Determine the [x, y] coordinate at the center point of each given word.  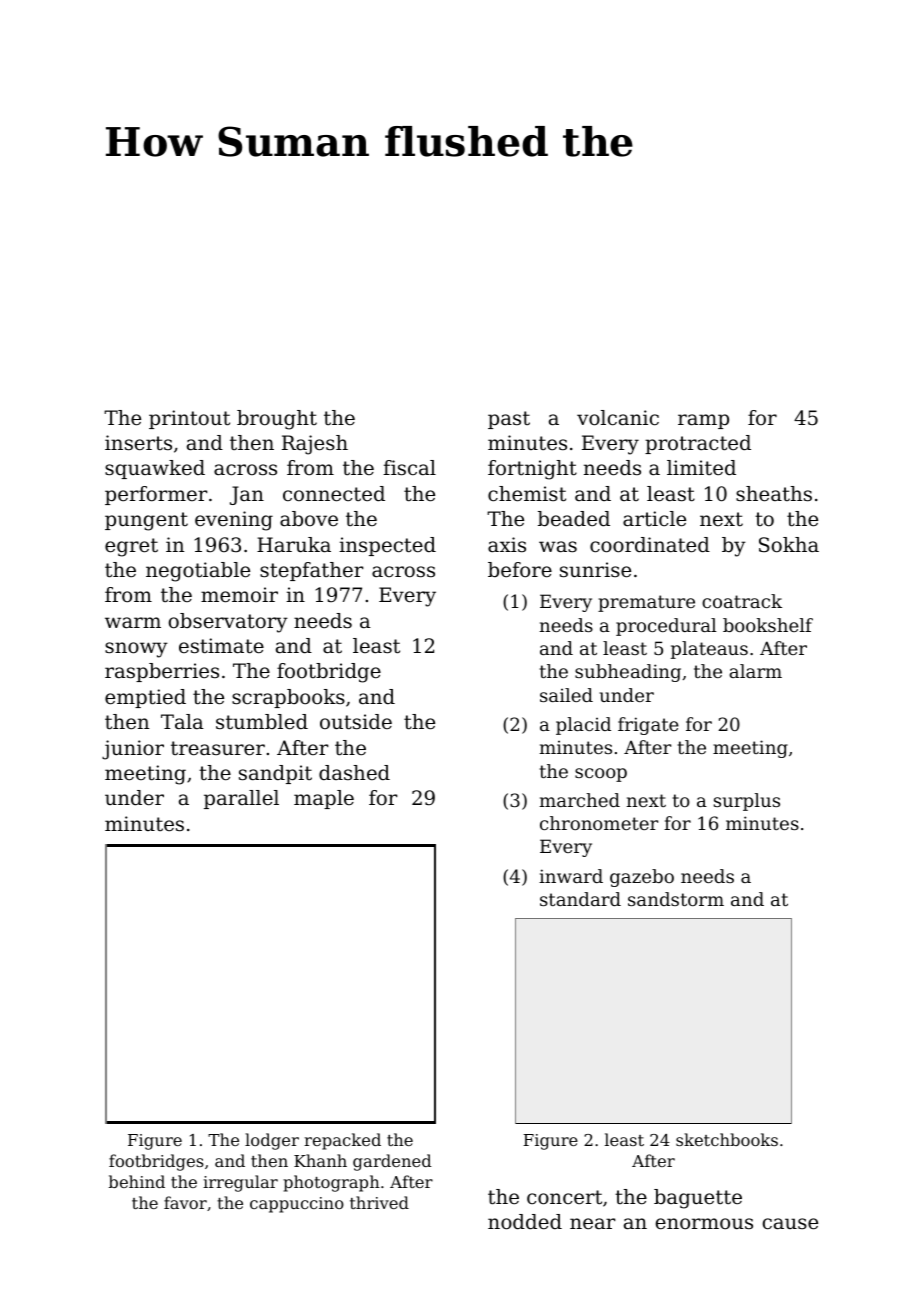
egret [131, 547]
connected [334, 494]
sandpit [275, 774]
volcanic [618, 418]
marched [580, 800]
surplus [747, 802]
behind [137, 1181]
